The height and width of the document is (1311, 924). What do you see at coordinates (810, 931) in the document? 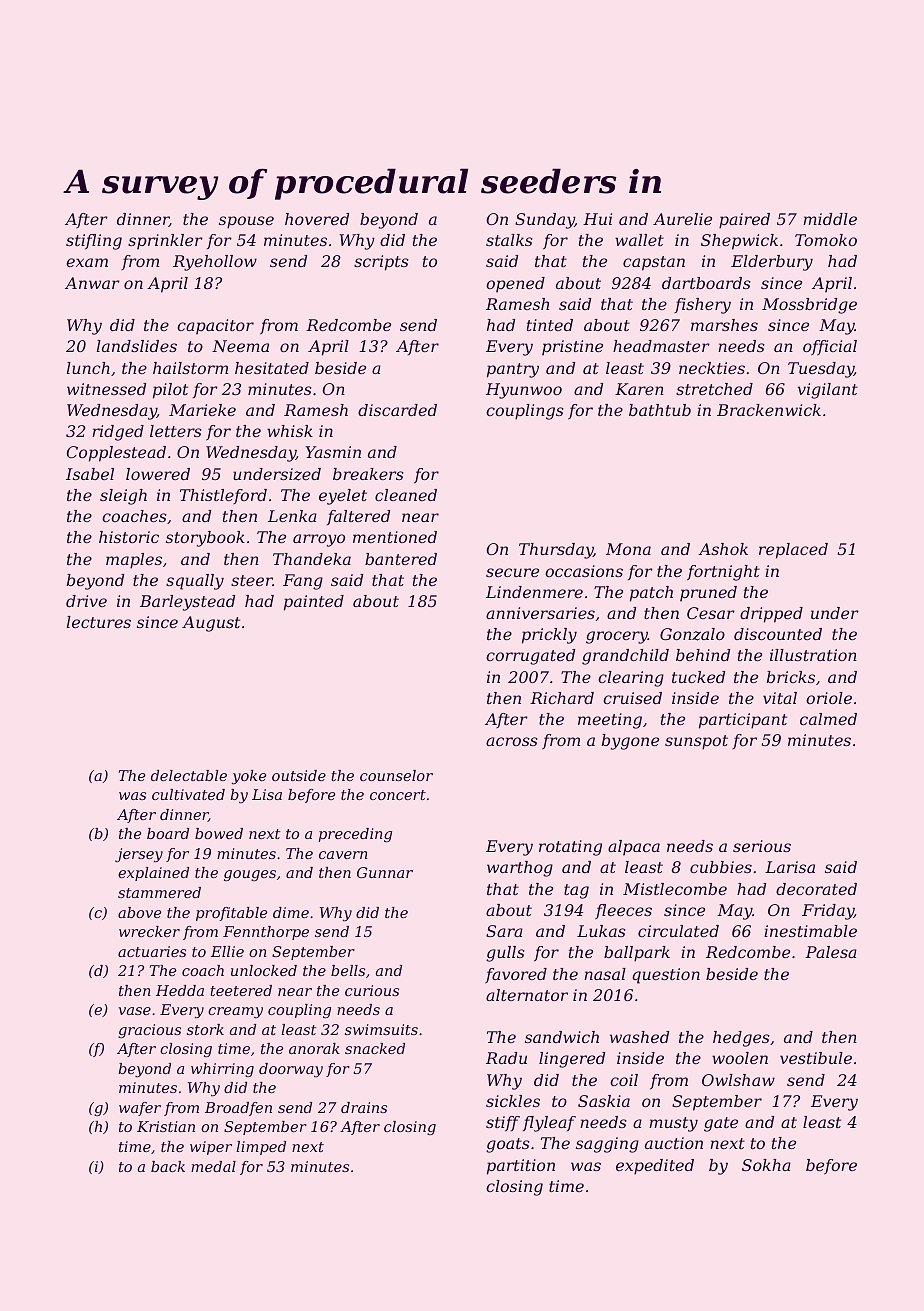
I see `inestimable` at bounding box center [810, 931].
